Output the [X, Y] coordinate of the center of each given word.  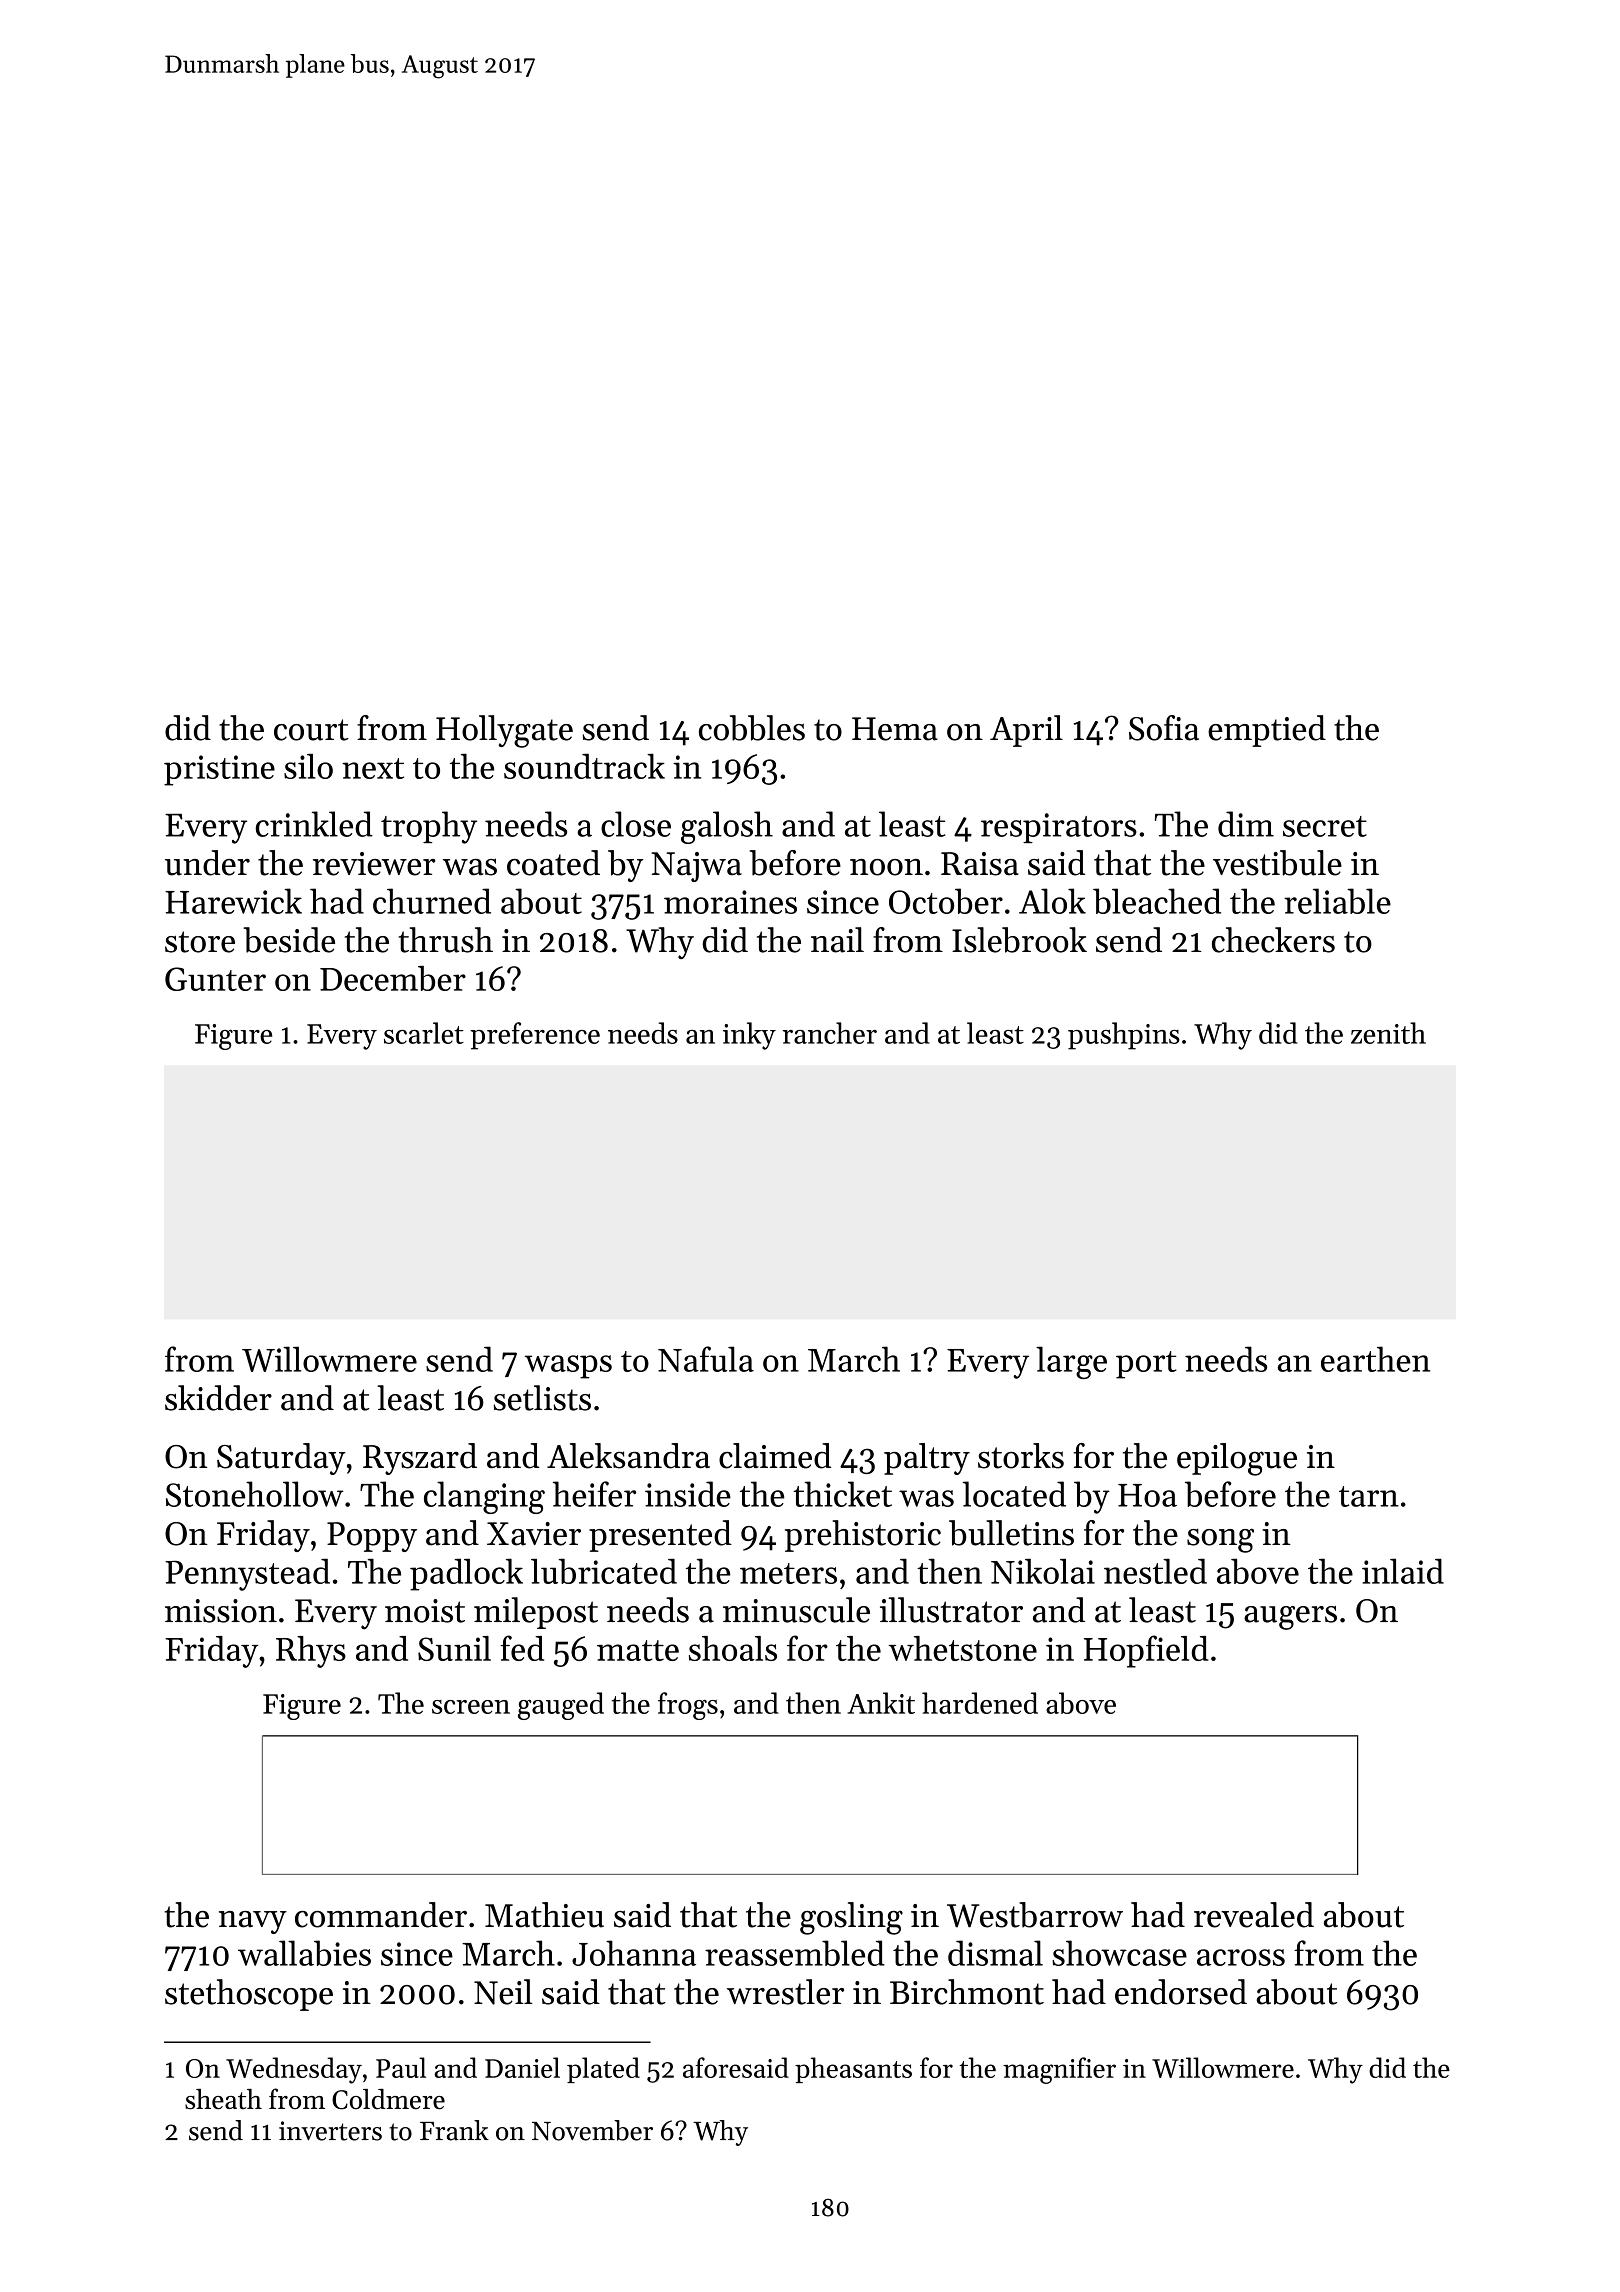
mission [221, 1611]
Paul [401, 2067]
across [1241, 1957]
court [311, 730]
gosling [851, 1918]
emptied [1267, 731]
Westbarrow [1035, 1915]
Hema [895, 729]
